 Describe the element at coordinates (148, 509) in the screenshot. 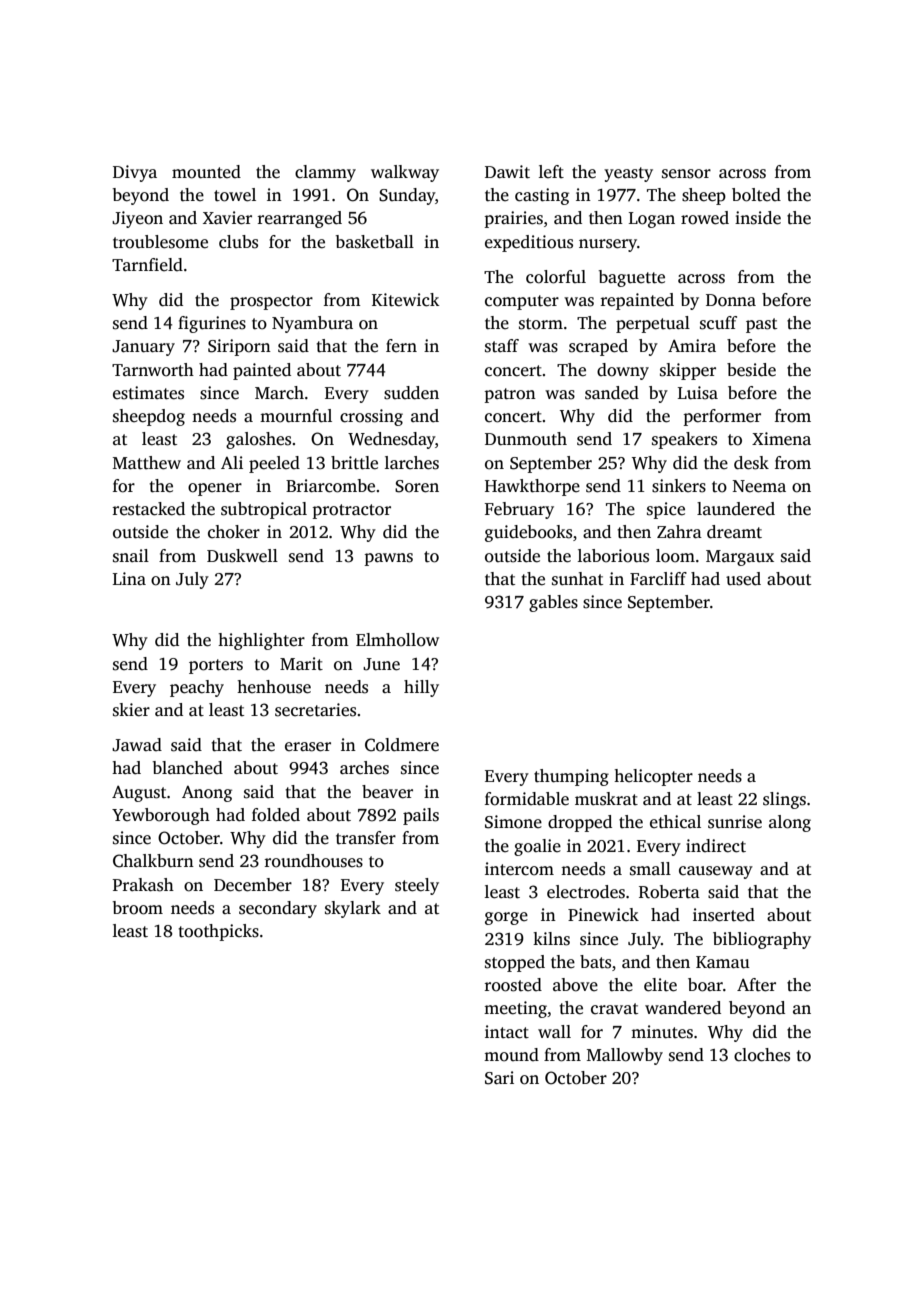

I see `restacked` at that location.
